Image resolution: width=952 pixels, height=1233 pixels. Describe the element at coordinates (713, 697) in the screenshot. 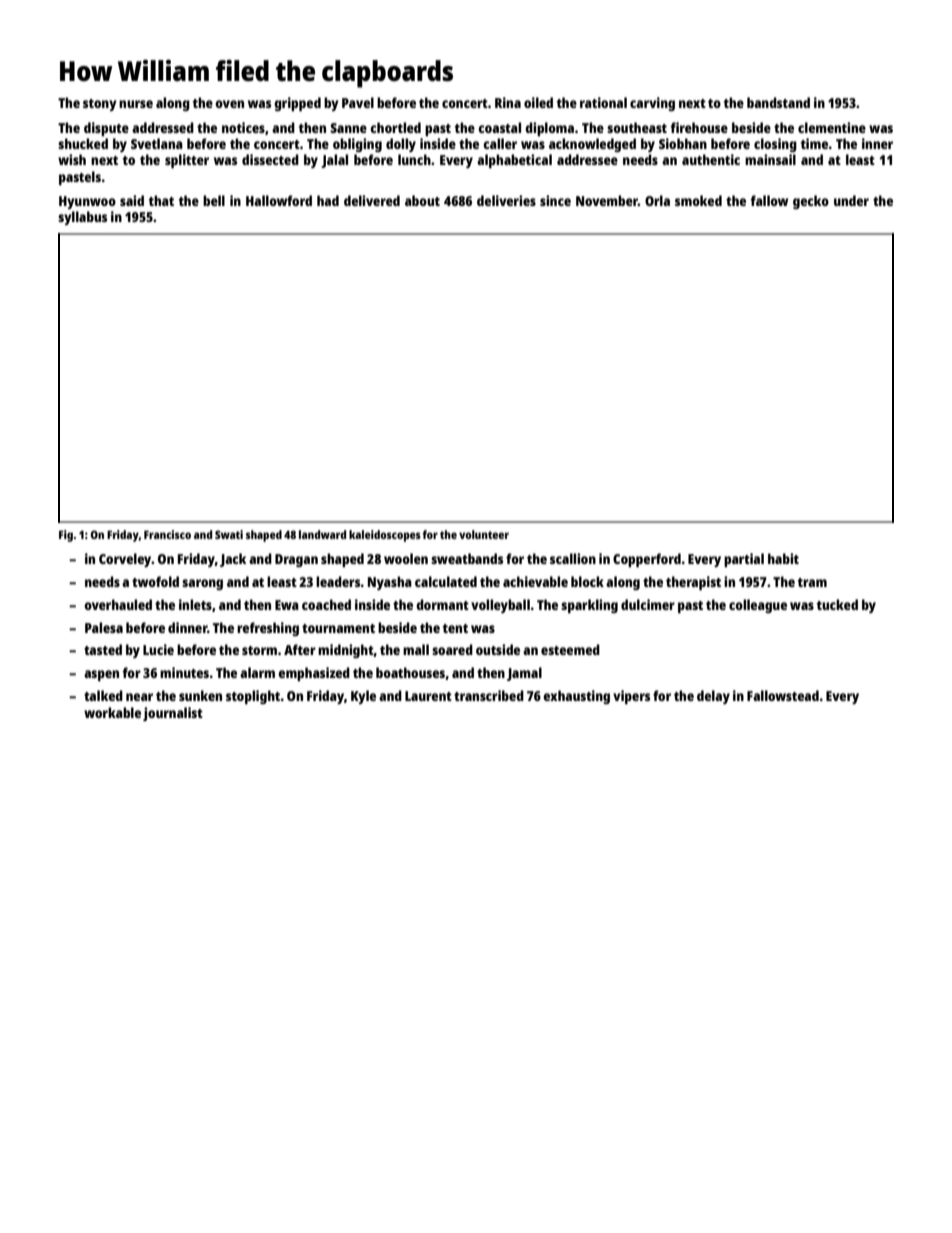

I see `delay` at that location.
